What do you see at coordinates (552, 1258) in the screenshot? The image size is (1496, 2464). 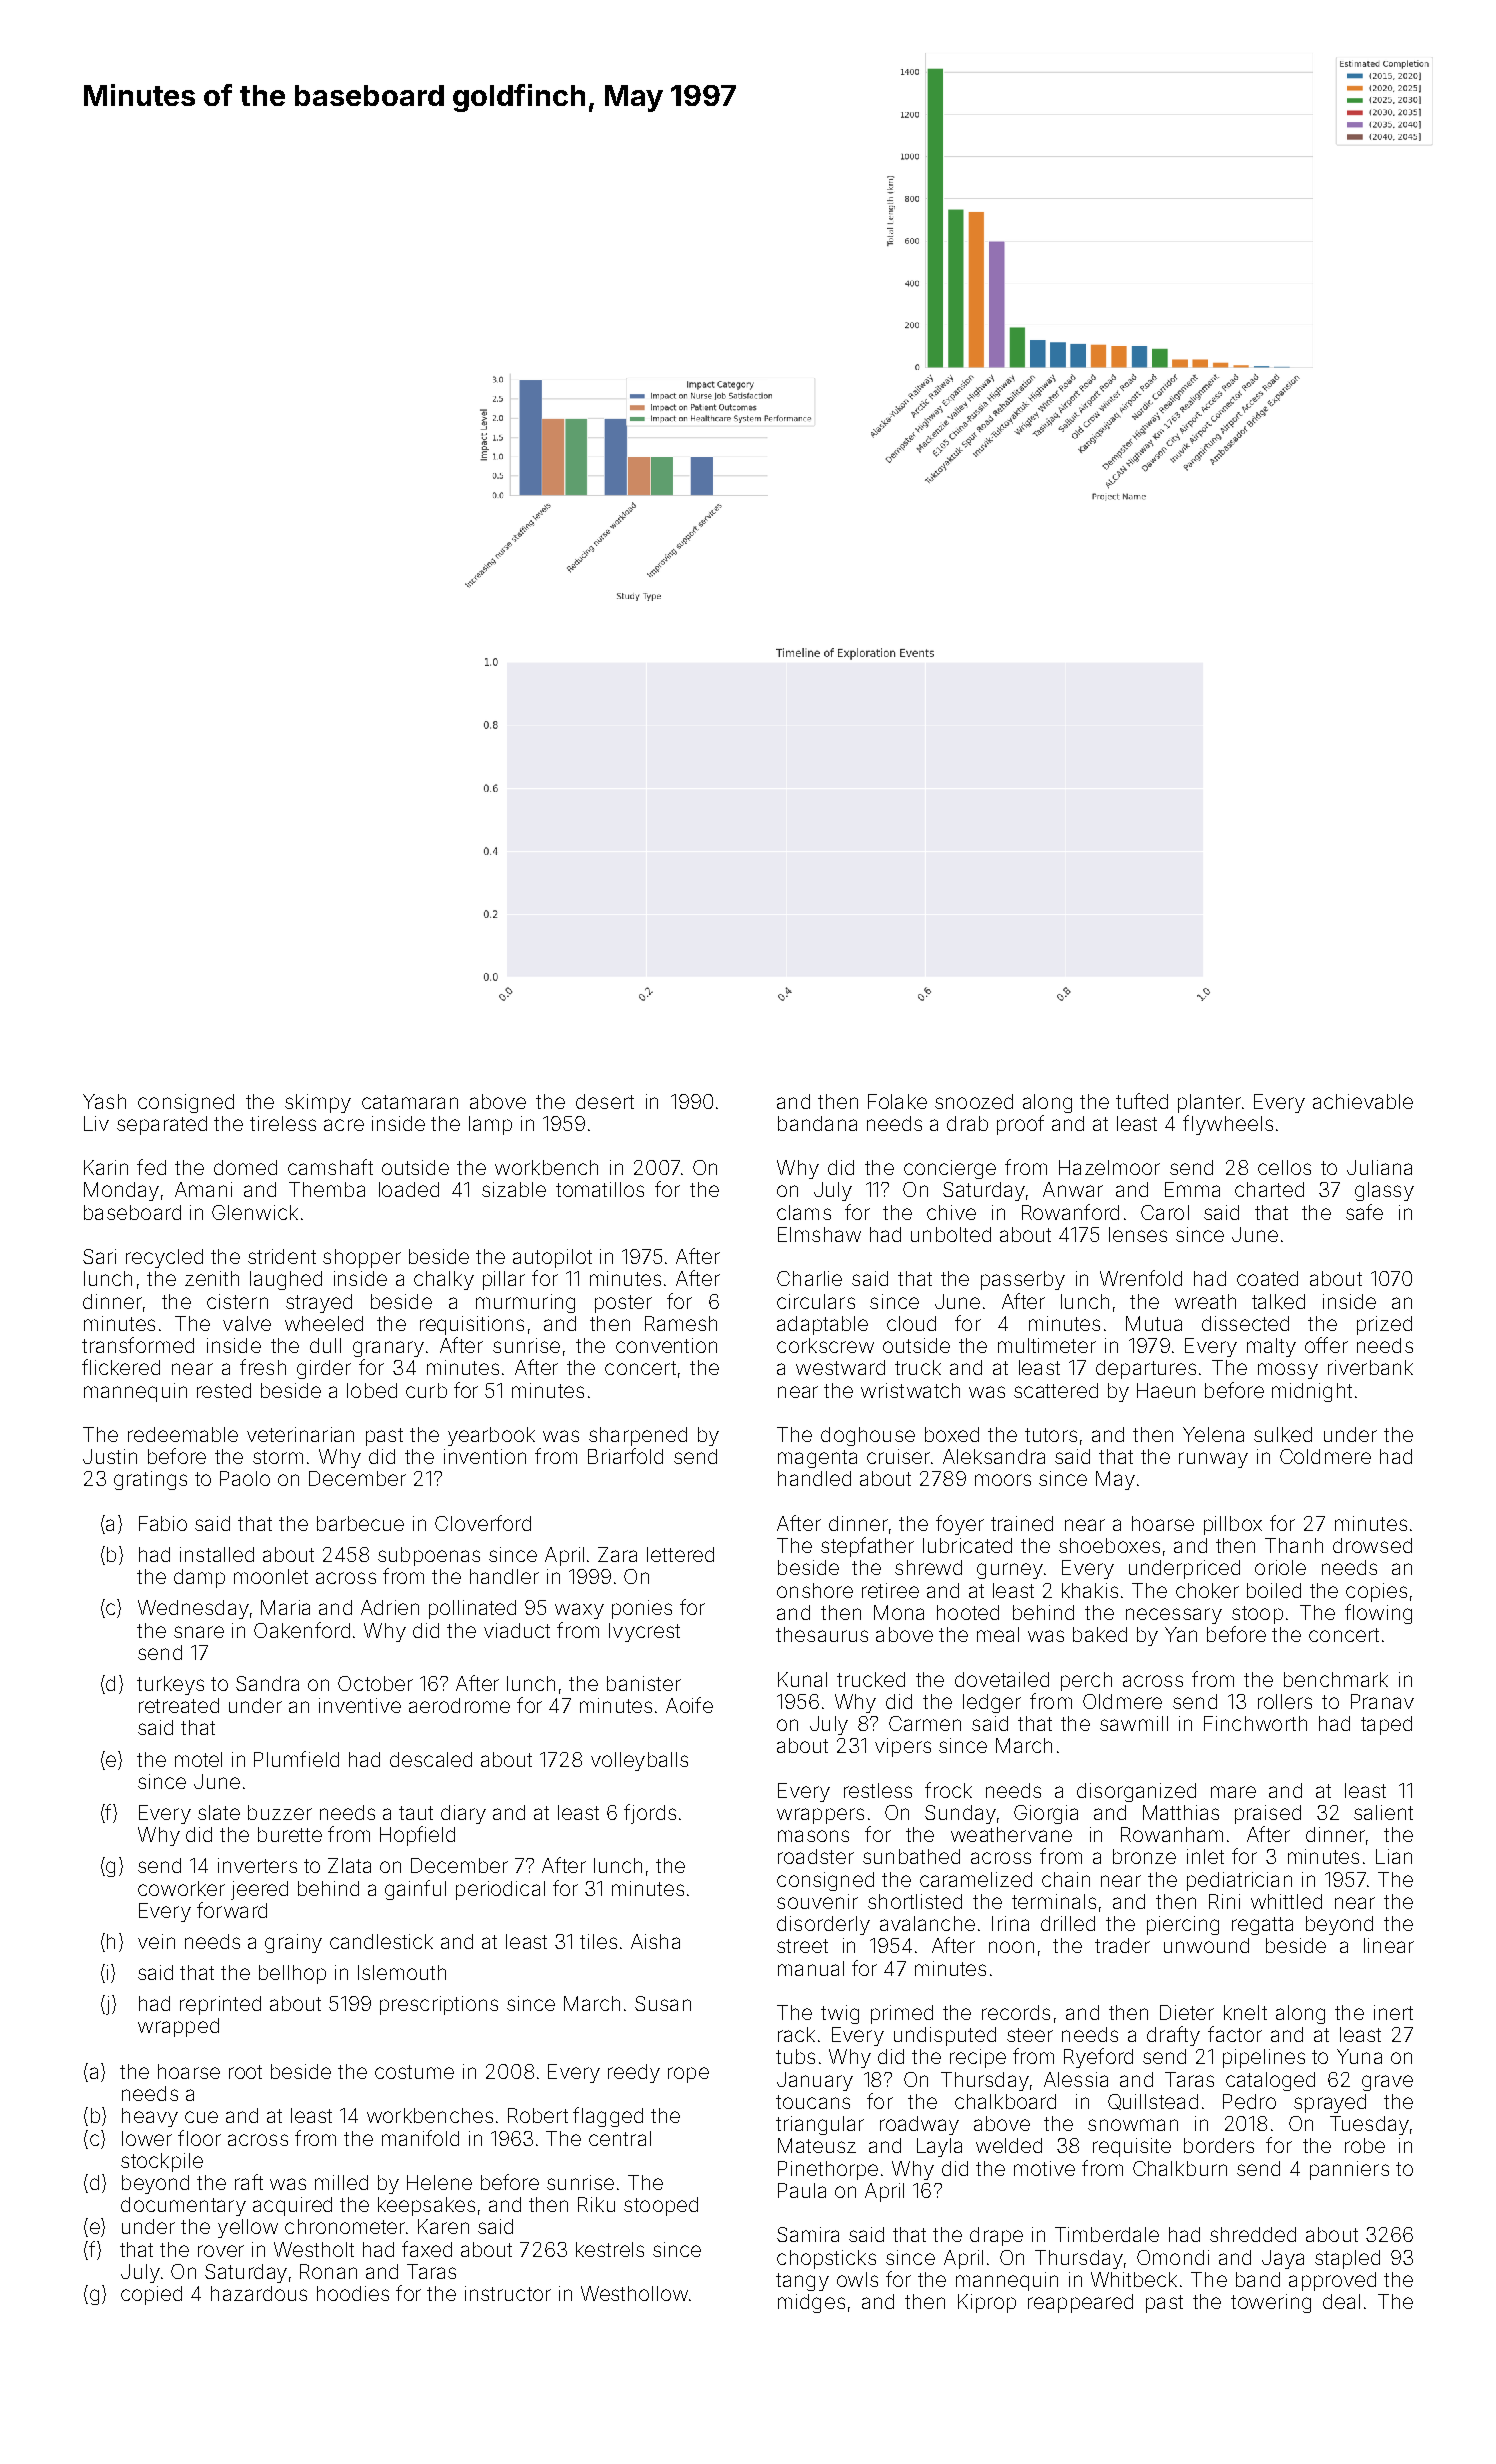 I see `autopilot` at bounding box center [552, 1258].
